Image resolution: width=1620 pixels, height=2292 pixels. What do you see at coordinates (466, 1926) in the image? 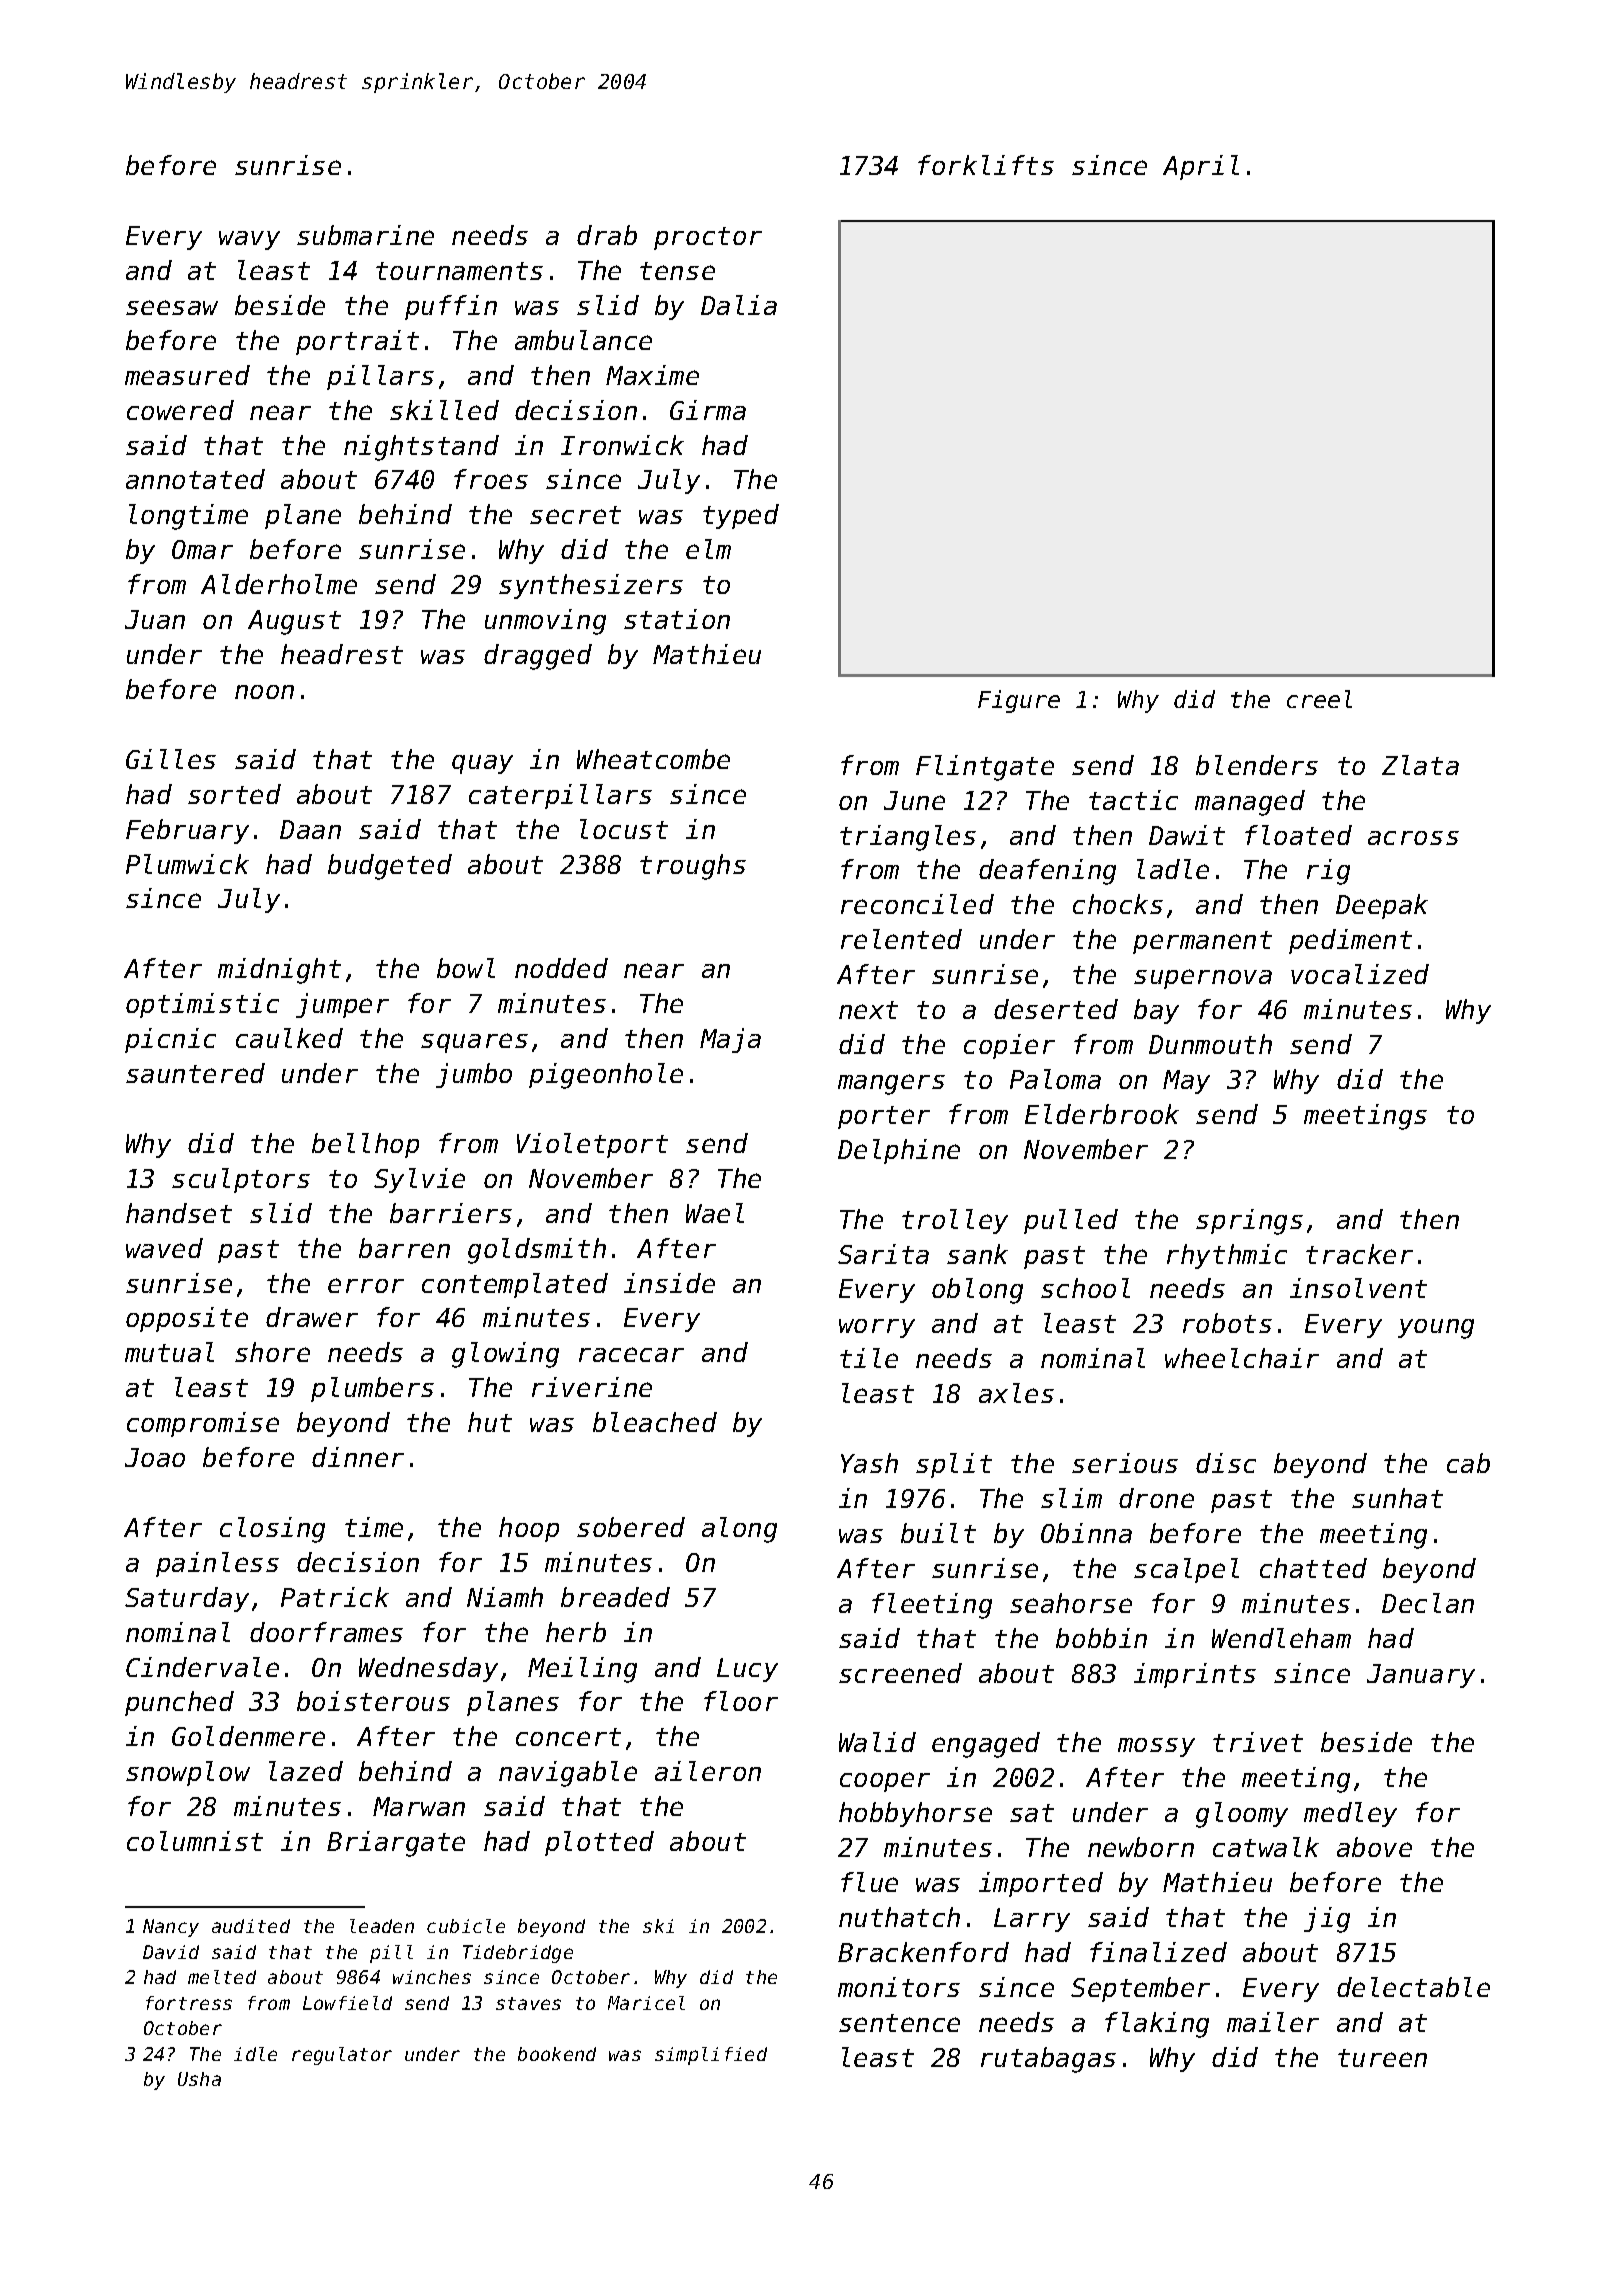
I see `cubicle` at bounding box center [466, 1926].
